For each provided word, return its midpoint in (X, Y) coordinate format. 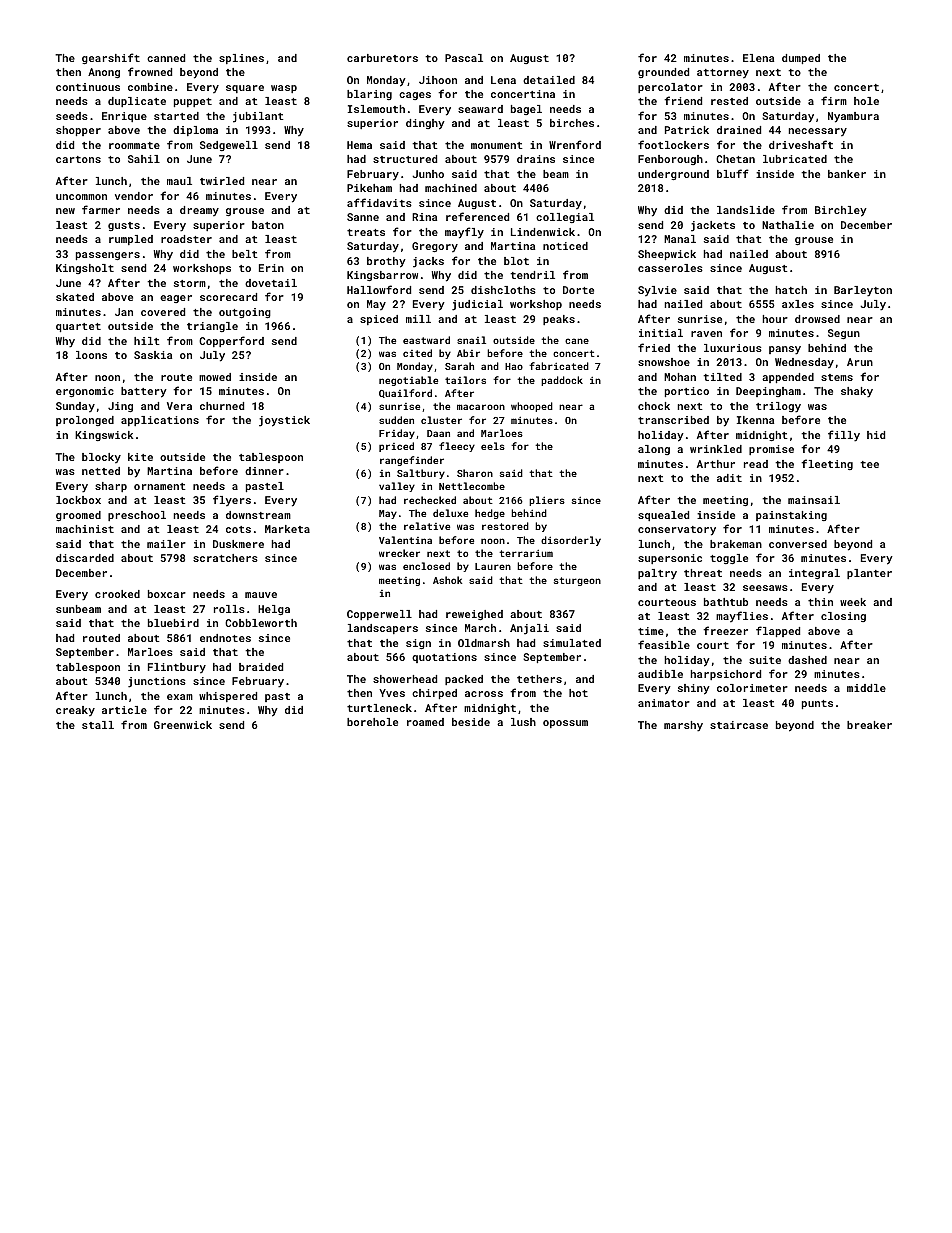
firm (834, 100)
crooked (117, 594)
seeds (72, 116)
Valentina (405, 540)
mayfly (464, 233)
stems (837, 377)
